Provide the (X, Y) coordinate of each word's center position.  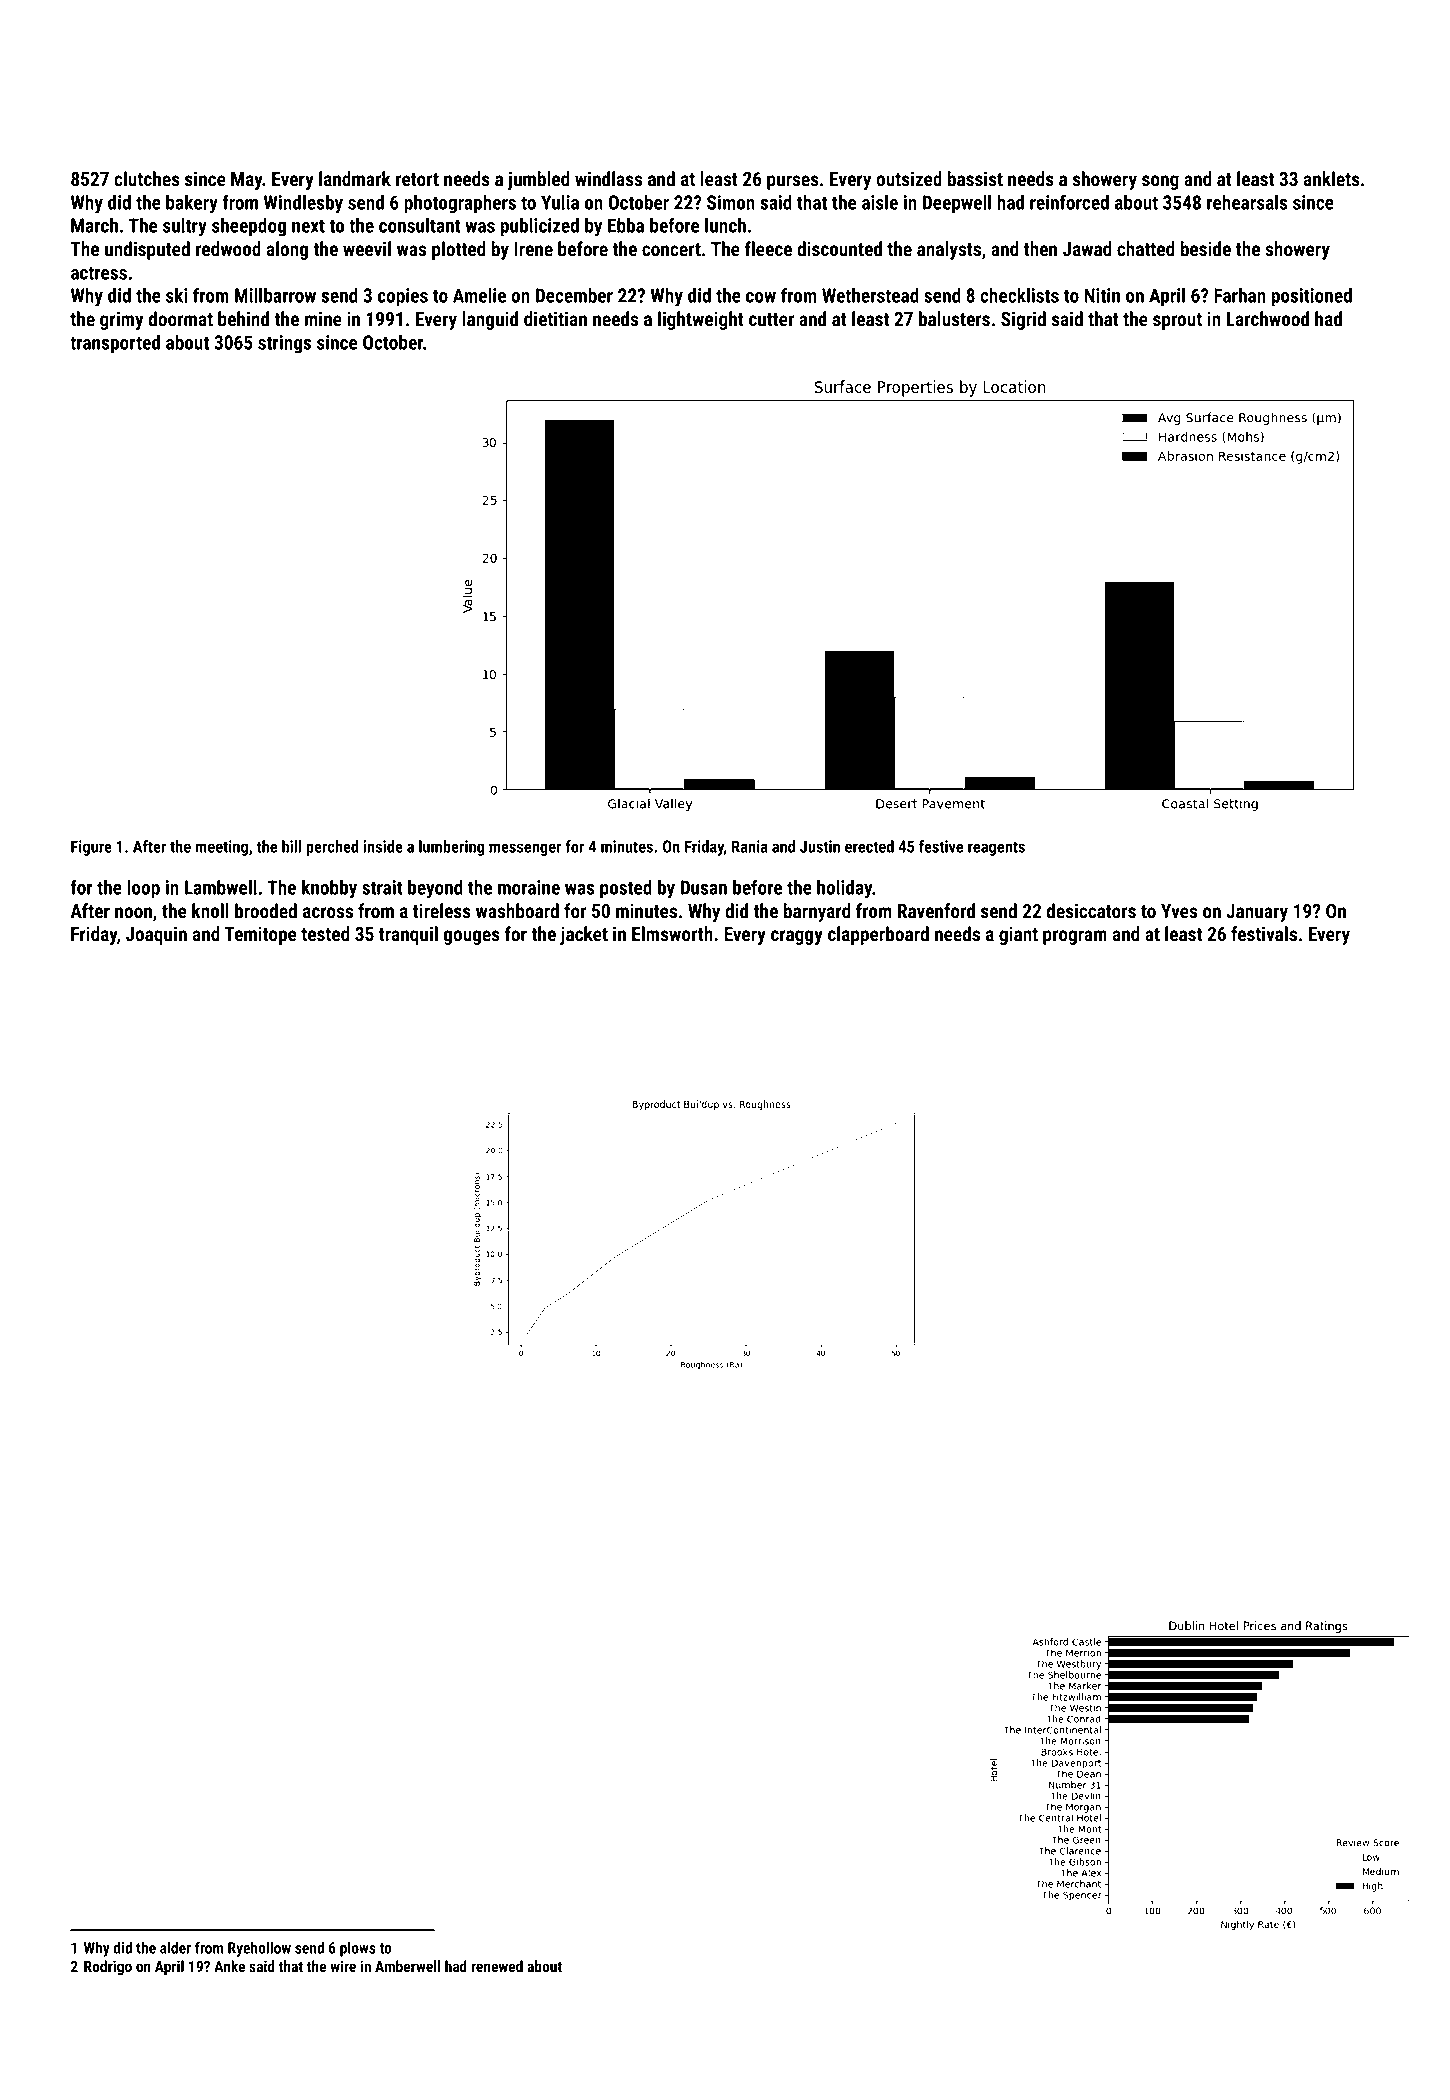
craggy (797, 937)
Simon (731, 202)
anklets (1331, 179)
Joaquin (156, 935)
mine (323, 319)
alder (175, 1948)
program (1075, 937)
